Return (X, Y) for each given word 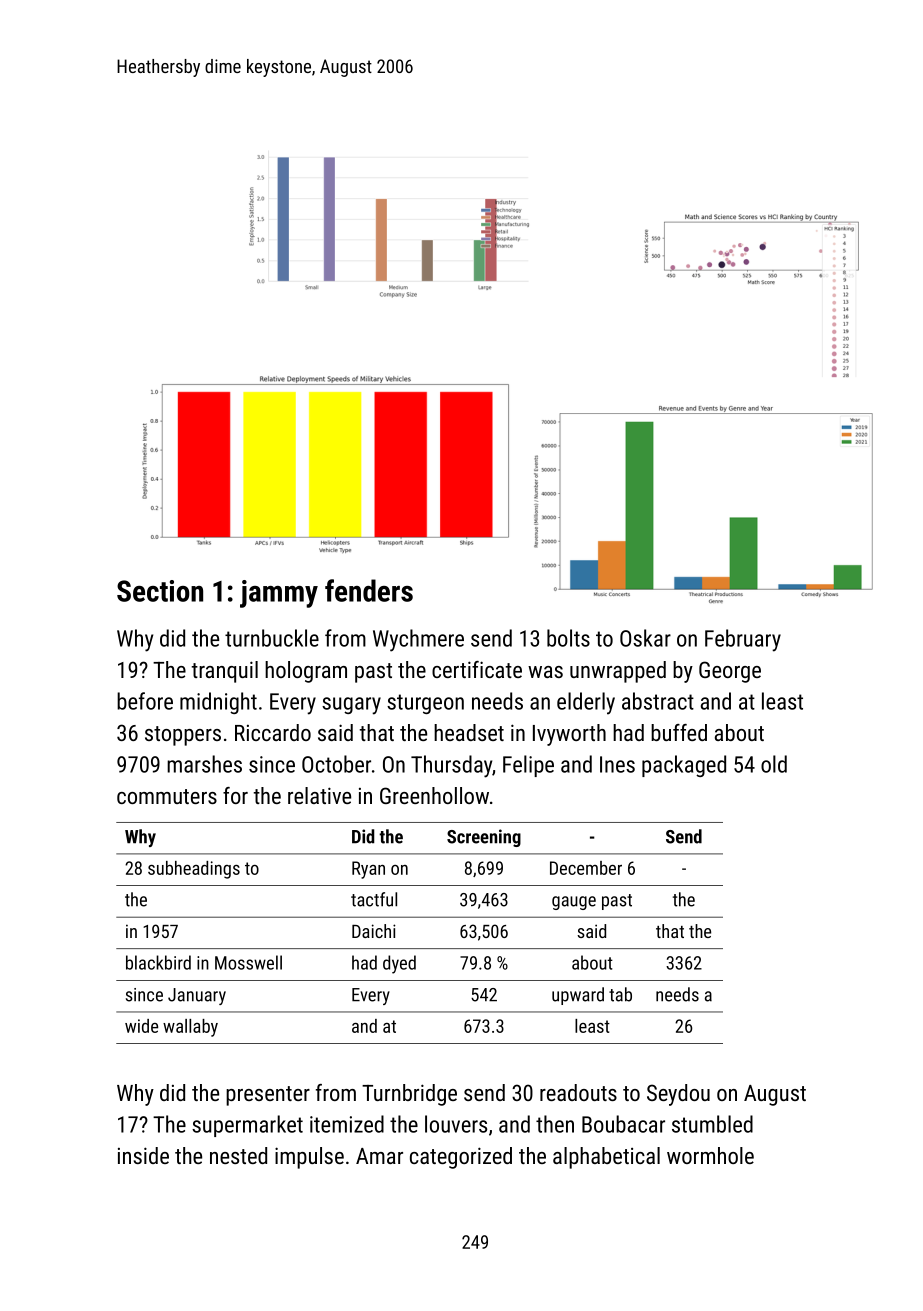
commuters (167, 796)
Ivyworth (569, 735)
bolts (568, 638)
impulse (309, 1158)
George (730, 672)
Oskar (645, 638)
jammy (279, 594)
